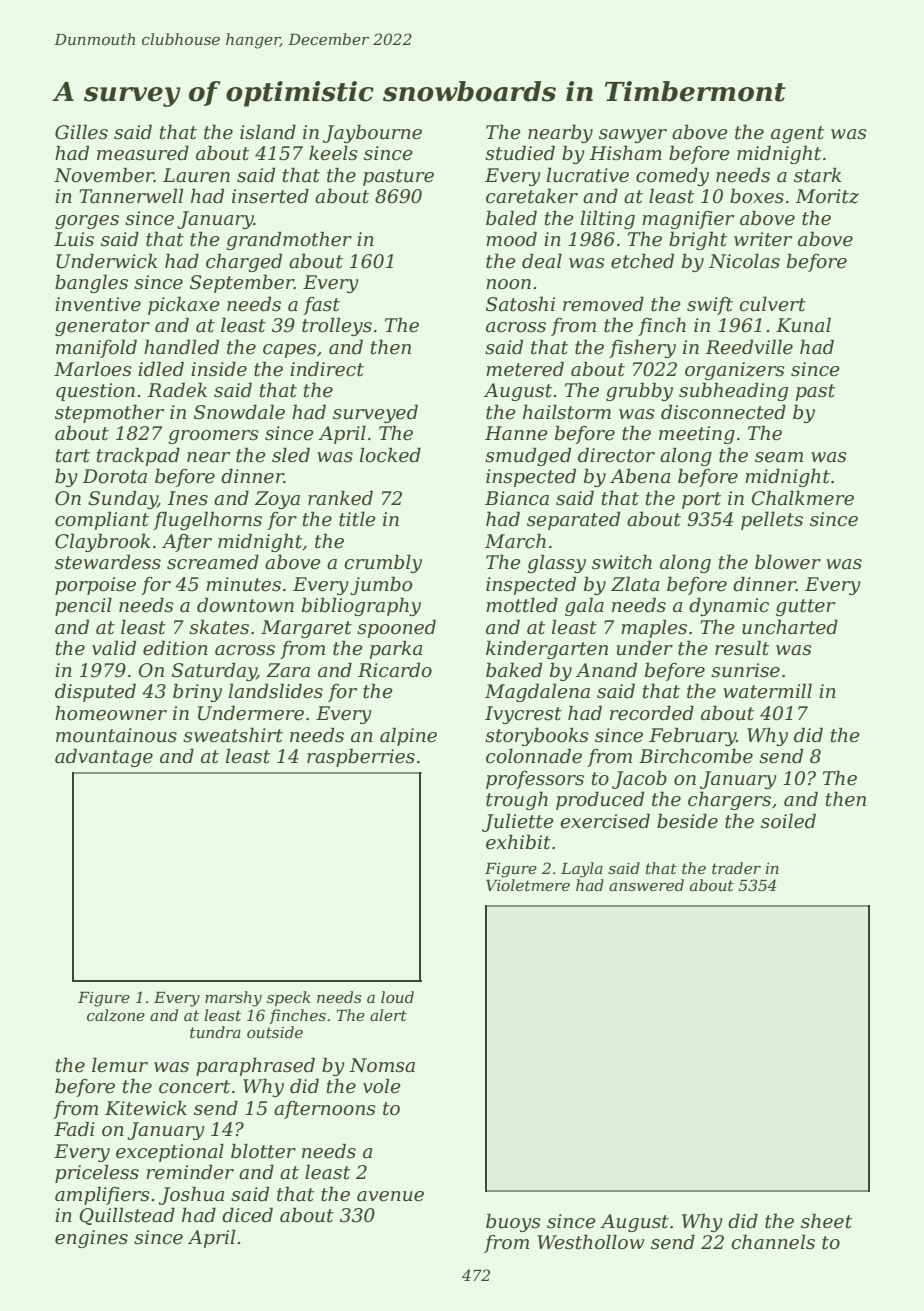 This page has height=1311, width=924. Describe the element at coordinates (103, 542) in the page. I see `Claybrook` at that location.
